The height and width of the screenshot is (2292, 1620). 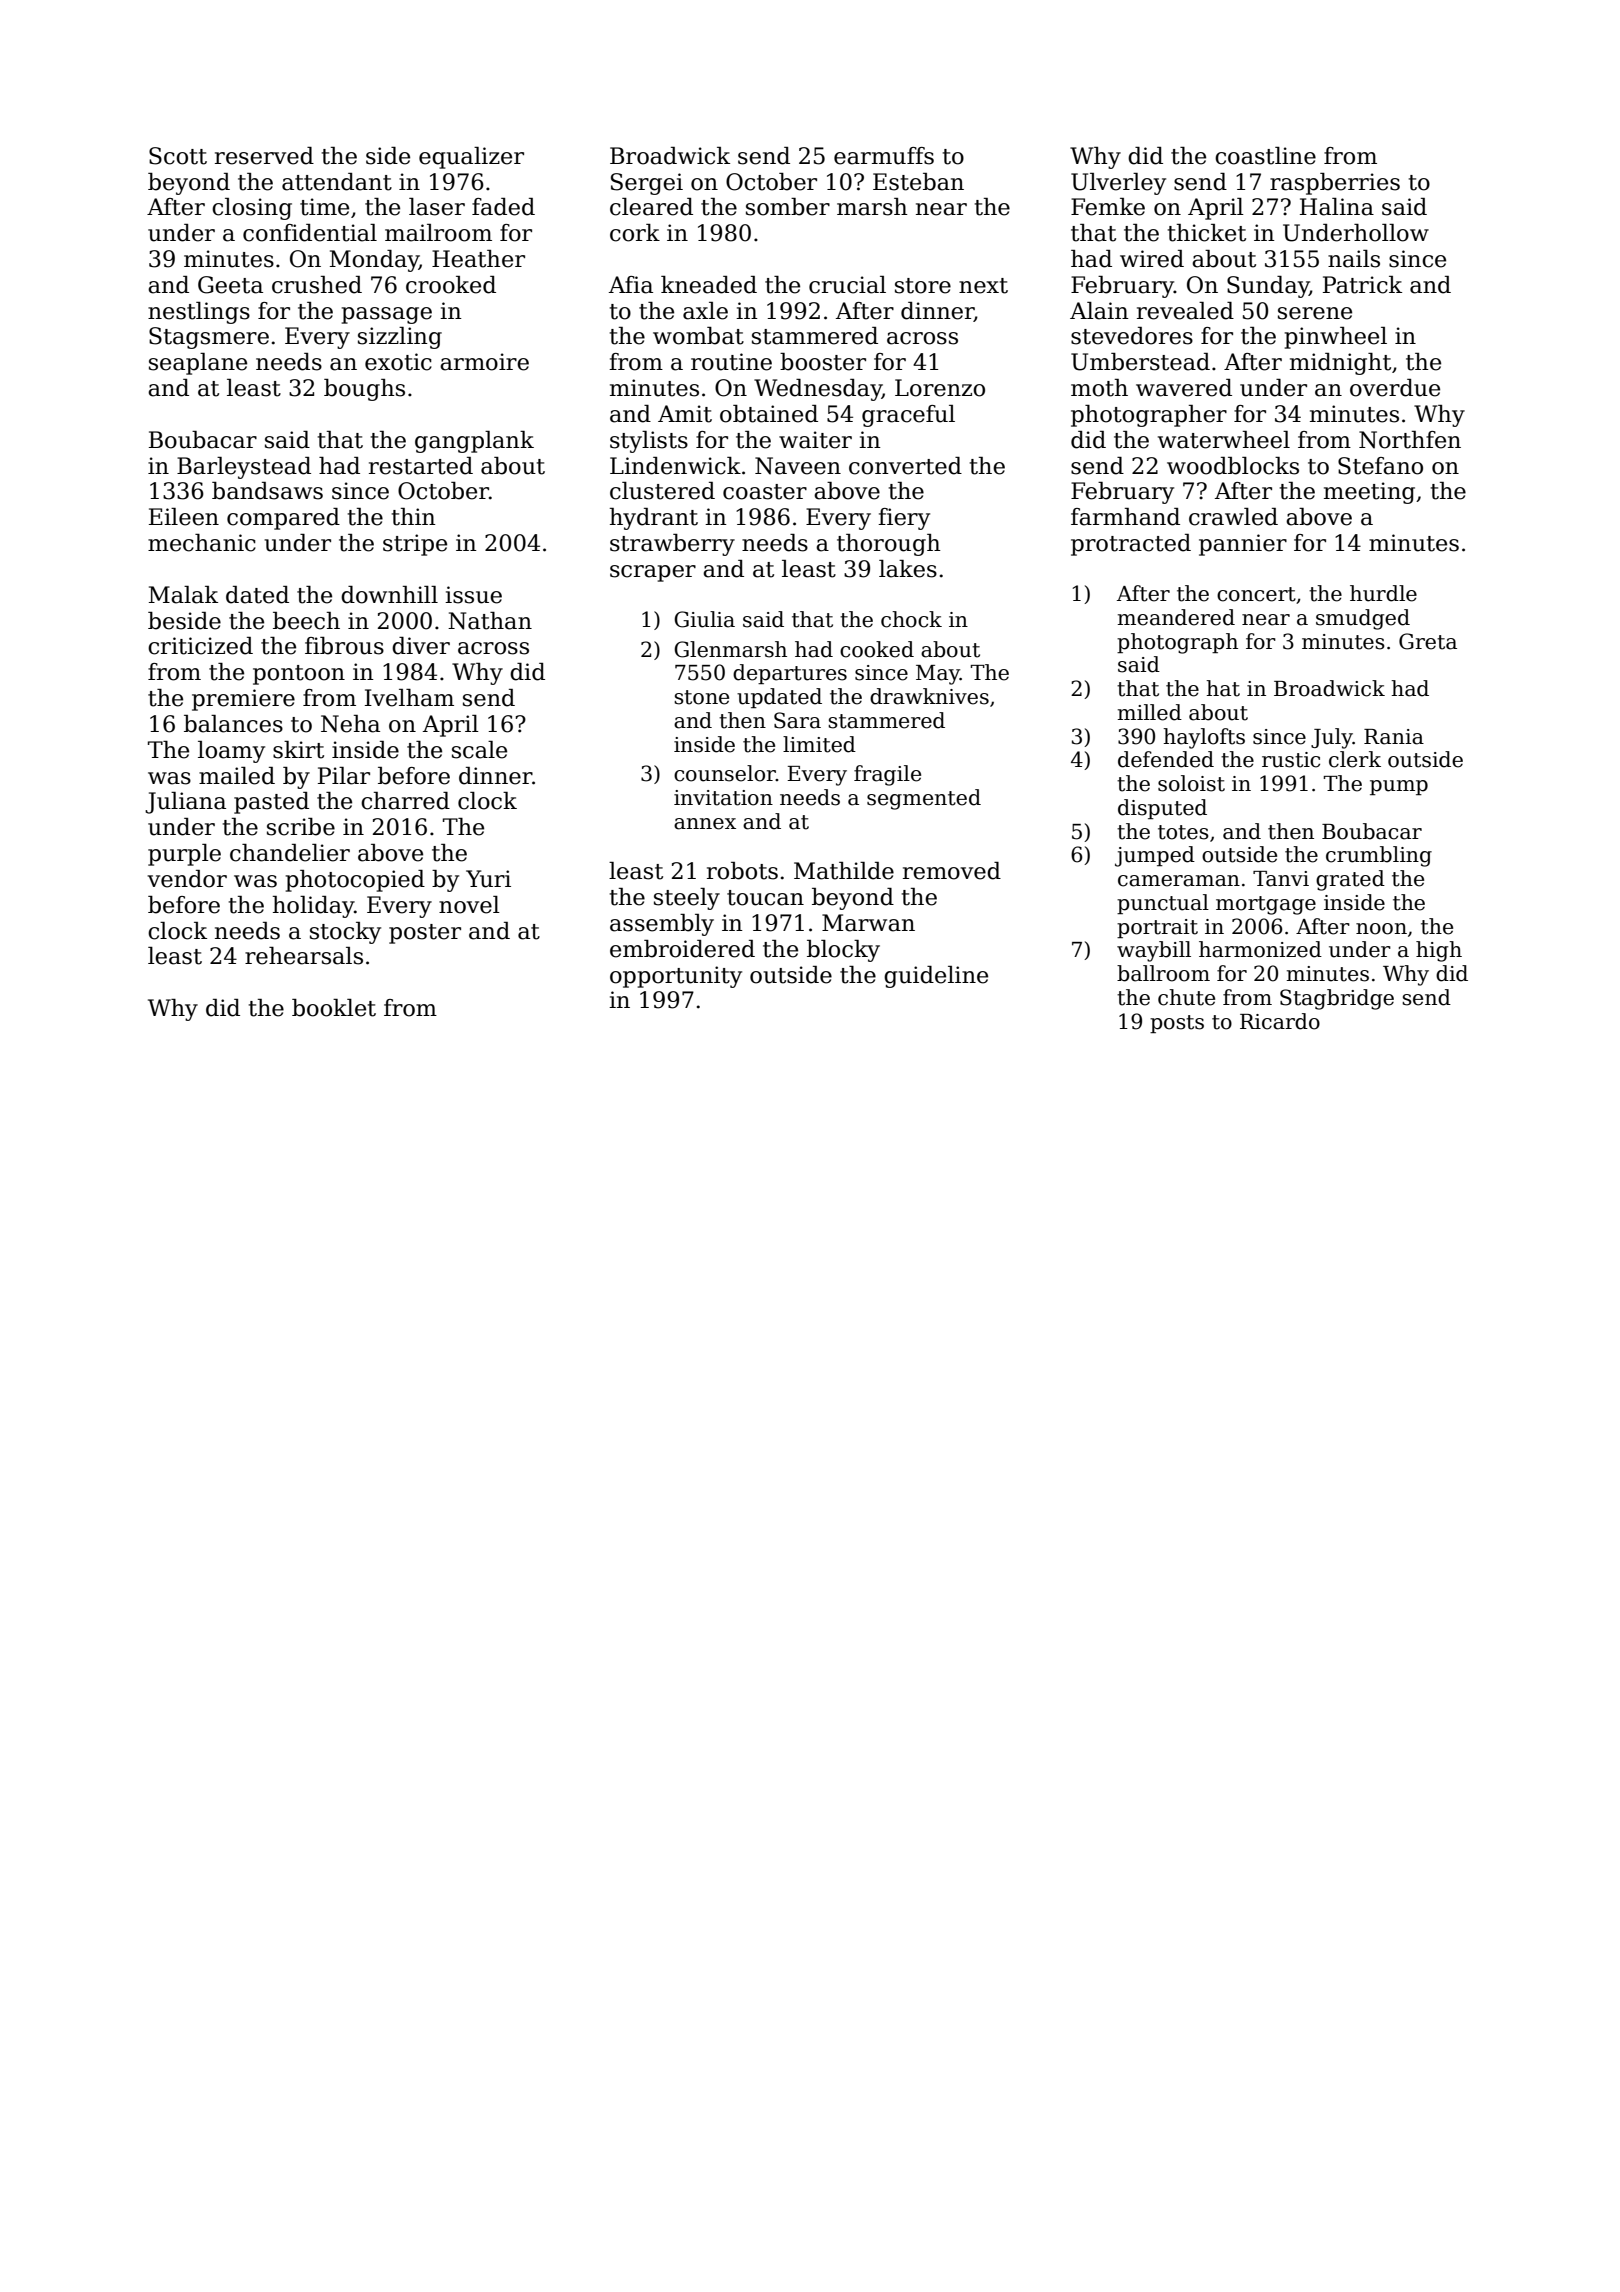 I want to click on earmuffs, so click(x=884, y=156).
